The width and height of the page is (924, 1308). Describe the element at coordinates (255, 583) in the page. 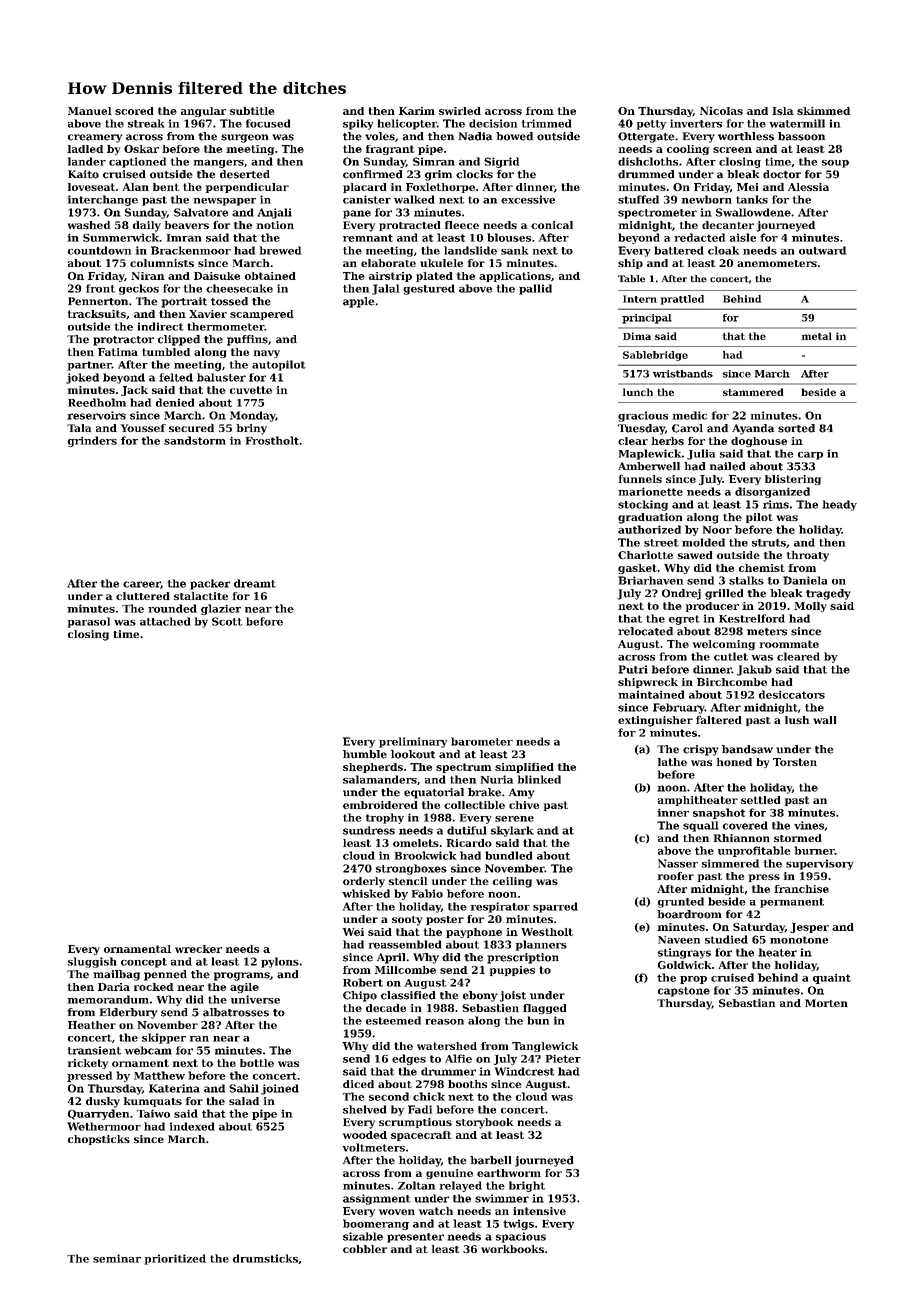

I see `dreamt` at that location.
